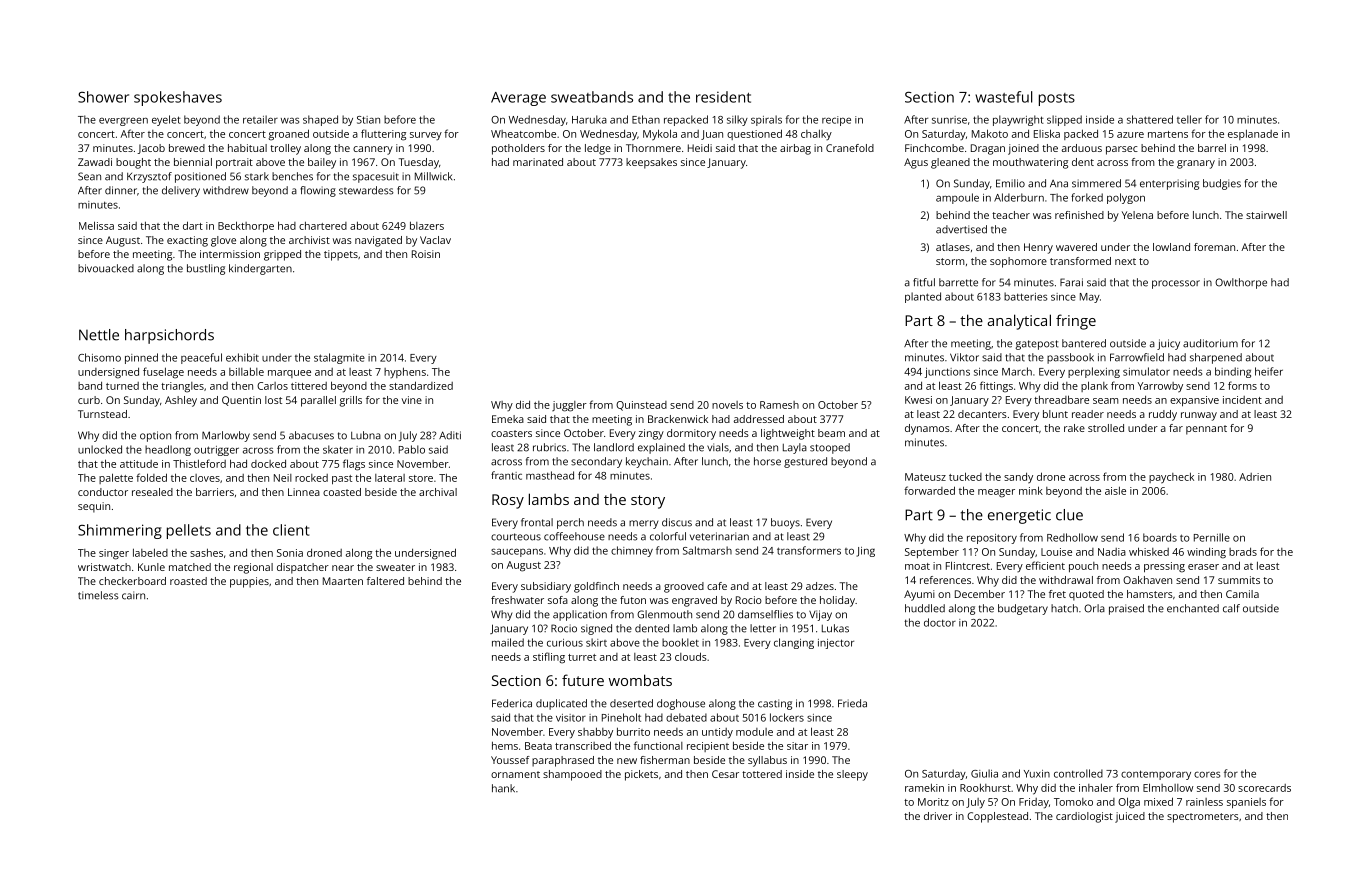  What do you see at coordinates (1214, 247) in the screenshot?
I see `foreman` at bounding box center [1214, 247].
